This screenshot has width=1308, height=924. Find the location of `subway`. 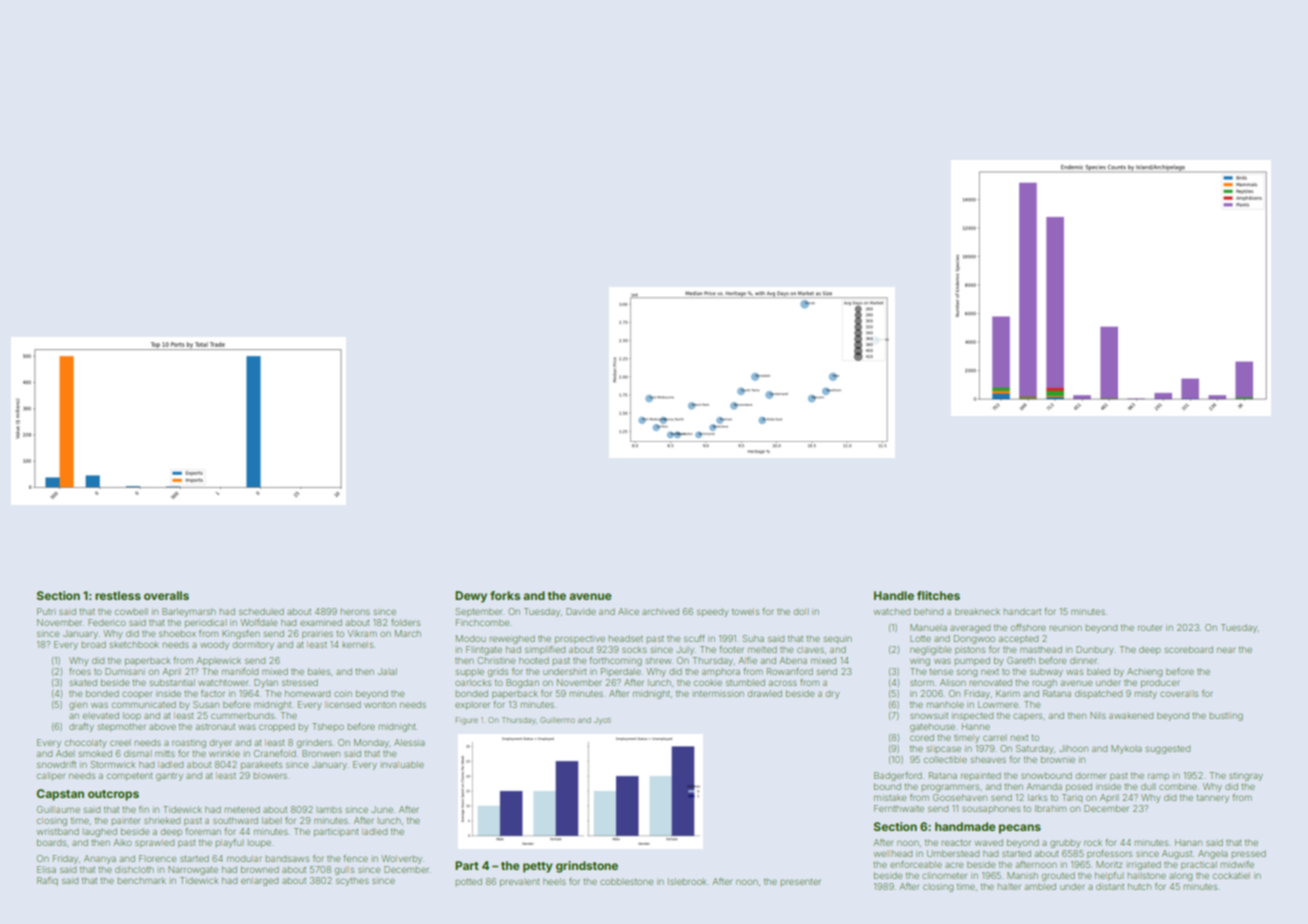

subway is located at coordinates (1046, 672).
